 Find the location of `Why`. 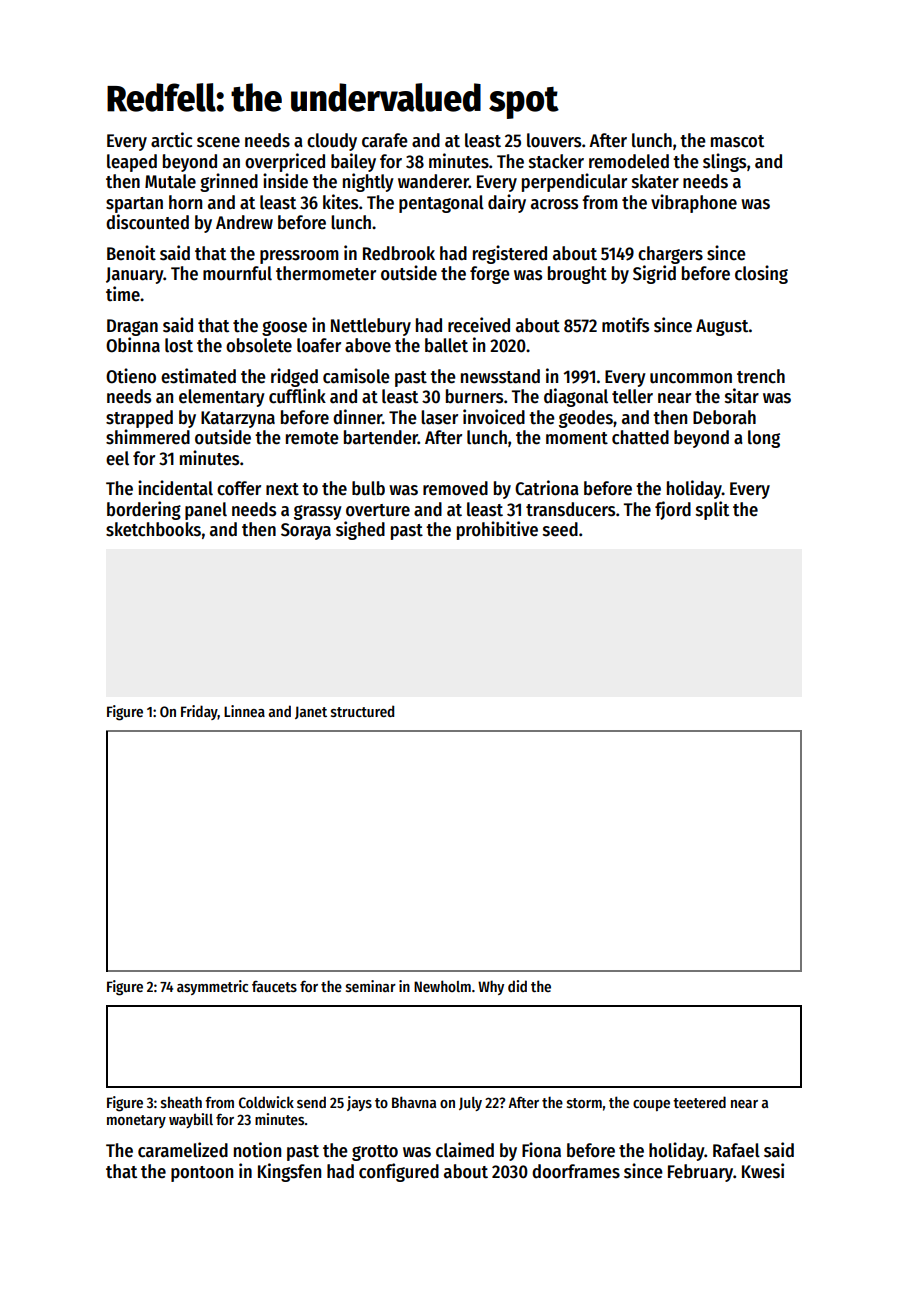

Why is located at coordinates (491, 987).
